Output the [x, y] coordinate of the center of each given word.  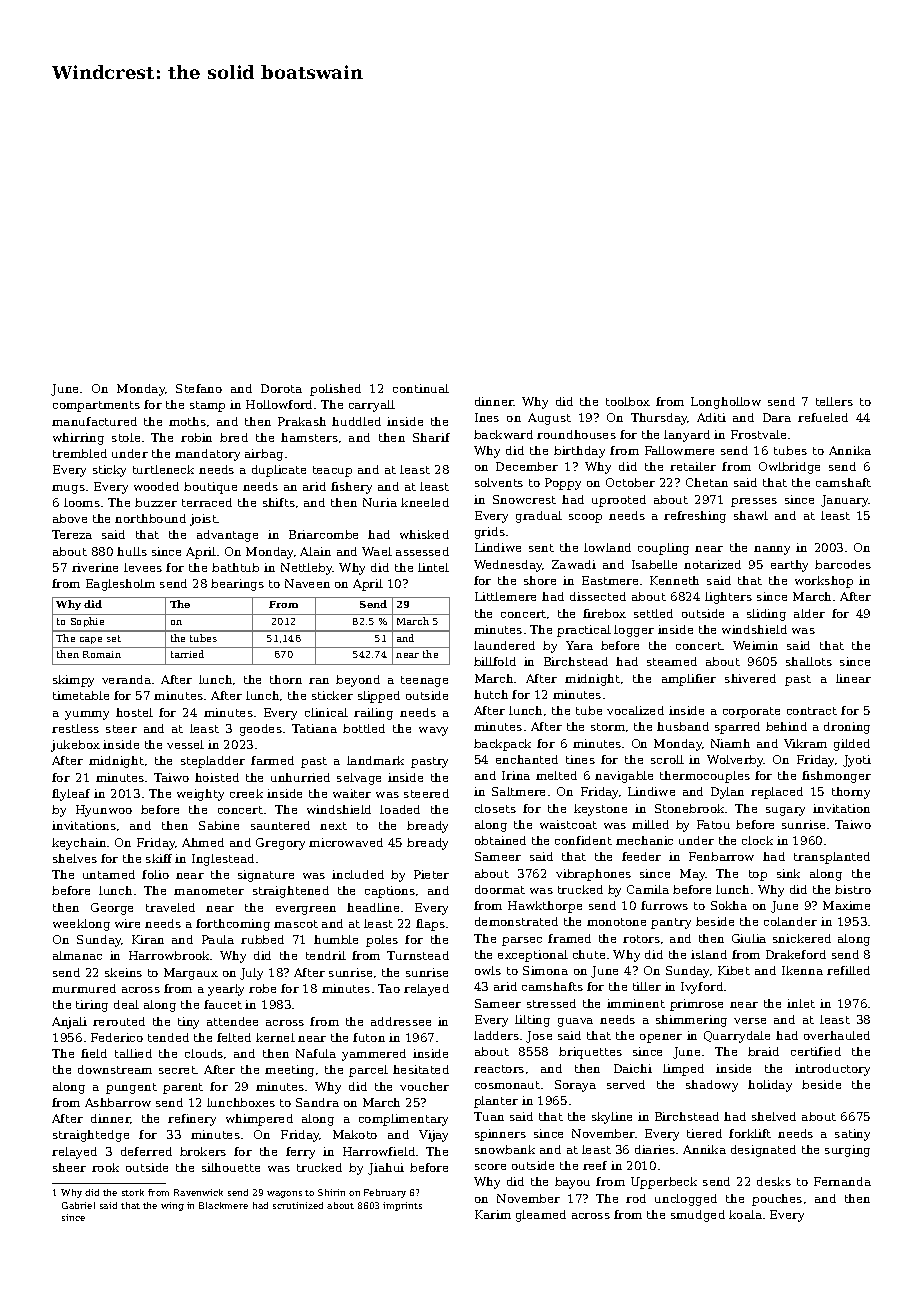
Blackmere [223, 1205]
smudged [698, 1216]
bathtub [235, 567]
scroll [667, 759]
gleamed [541, 1216]
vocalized [635, 710]
